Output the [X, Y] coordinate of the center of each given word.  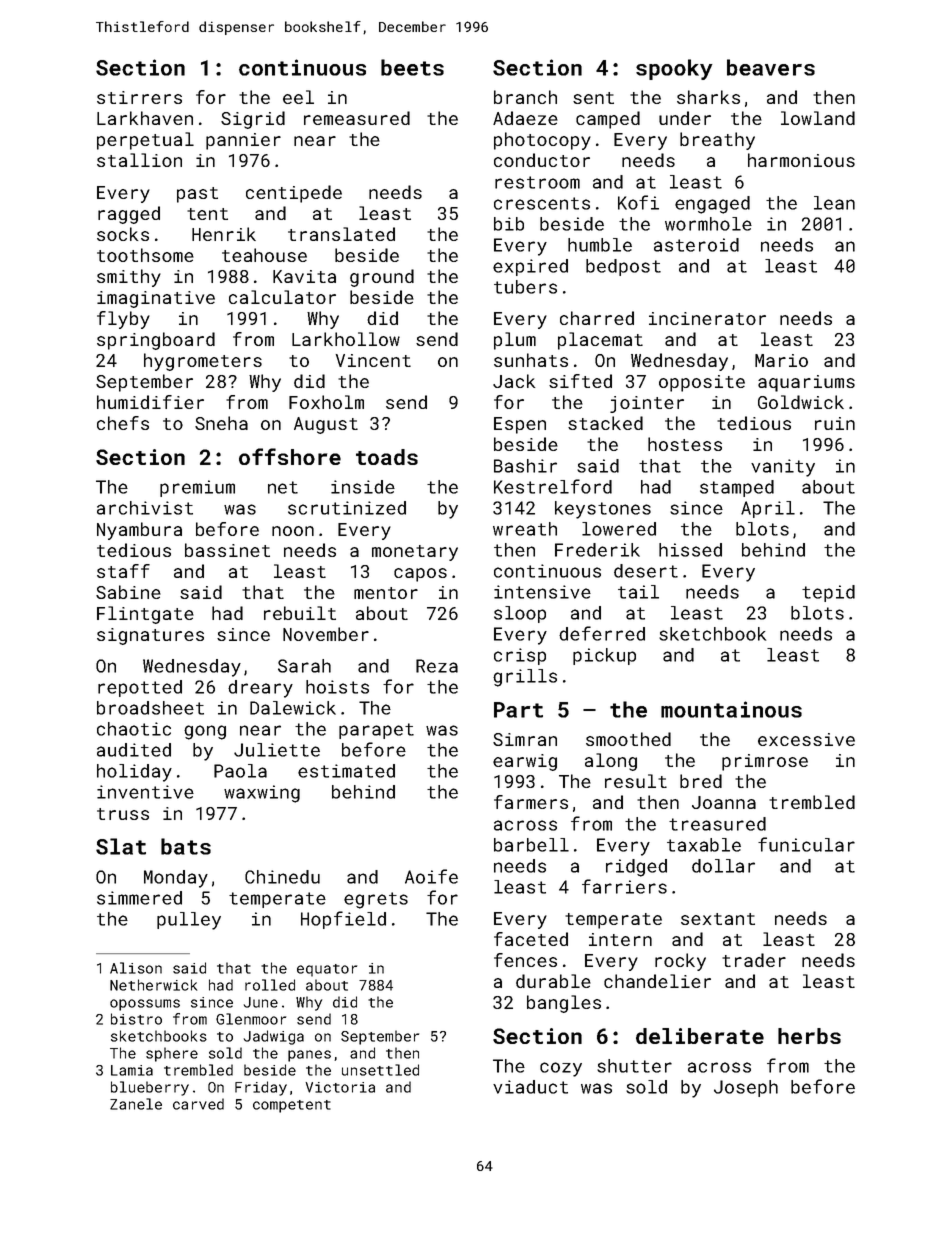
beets [412, 67]
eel [298, 97]
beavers [771, 67]
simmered [139, 898]
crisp [520, 656]
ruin [835, 423]
